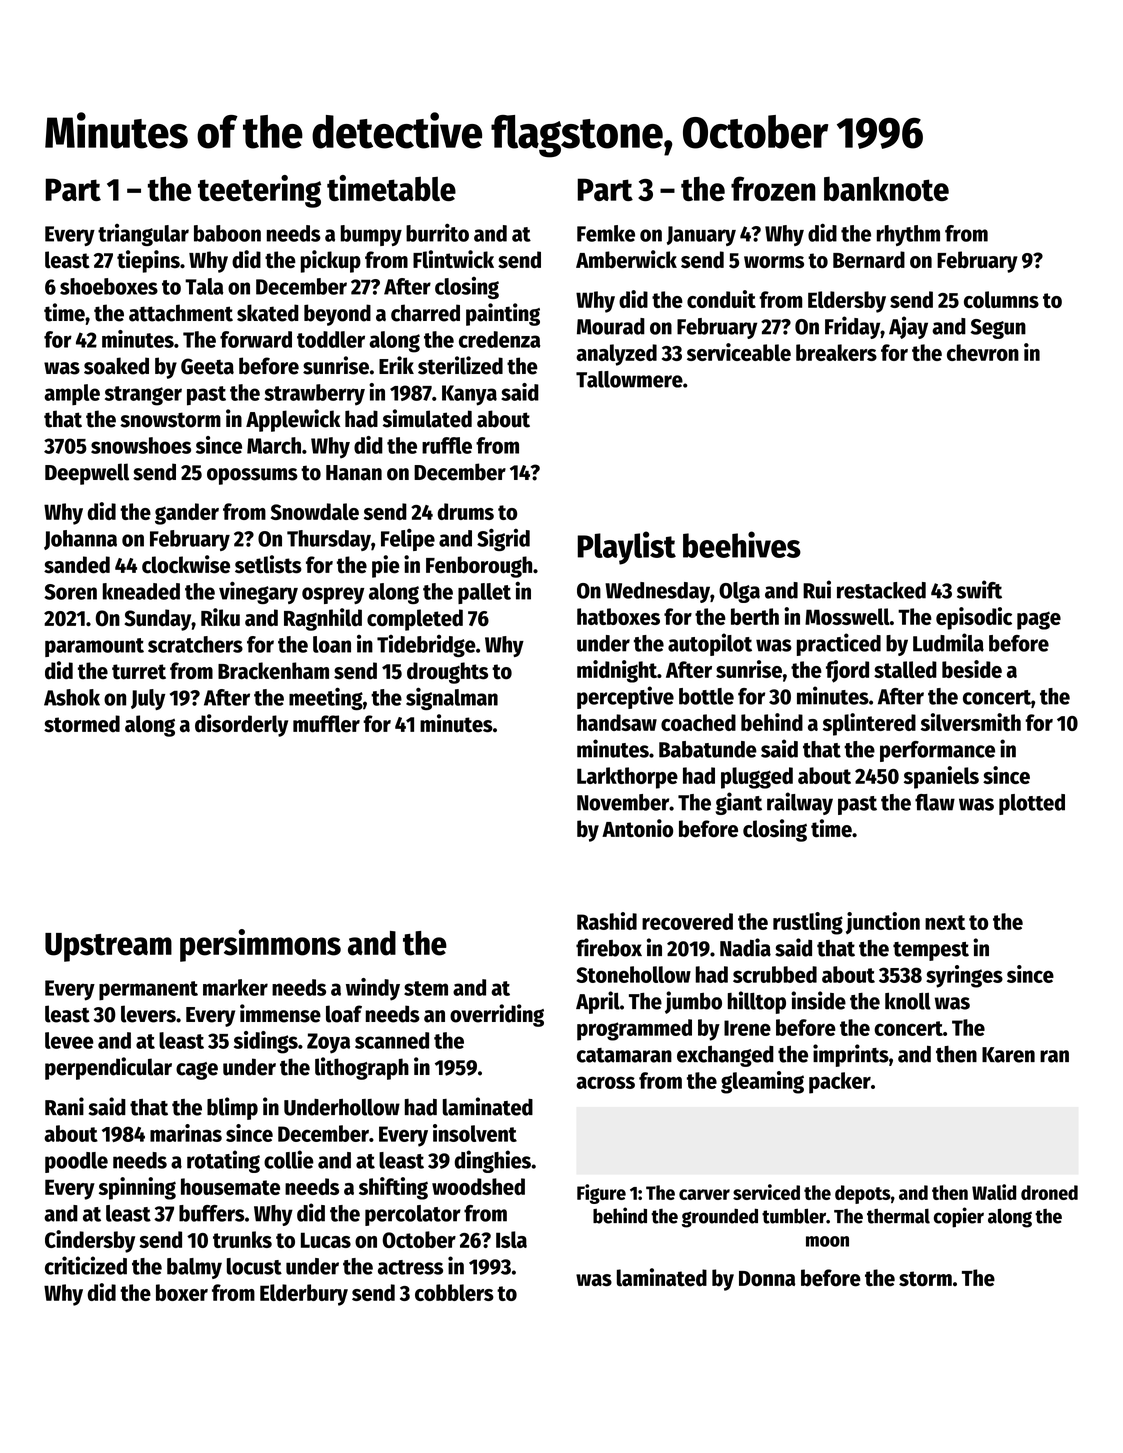 This page has height=1453, width=1123. What do you see at coordinates (182, 1292) in the page?
I see `boxer` at bounding box center [182, 1292].
